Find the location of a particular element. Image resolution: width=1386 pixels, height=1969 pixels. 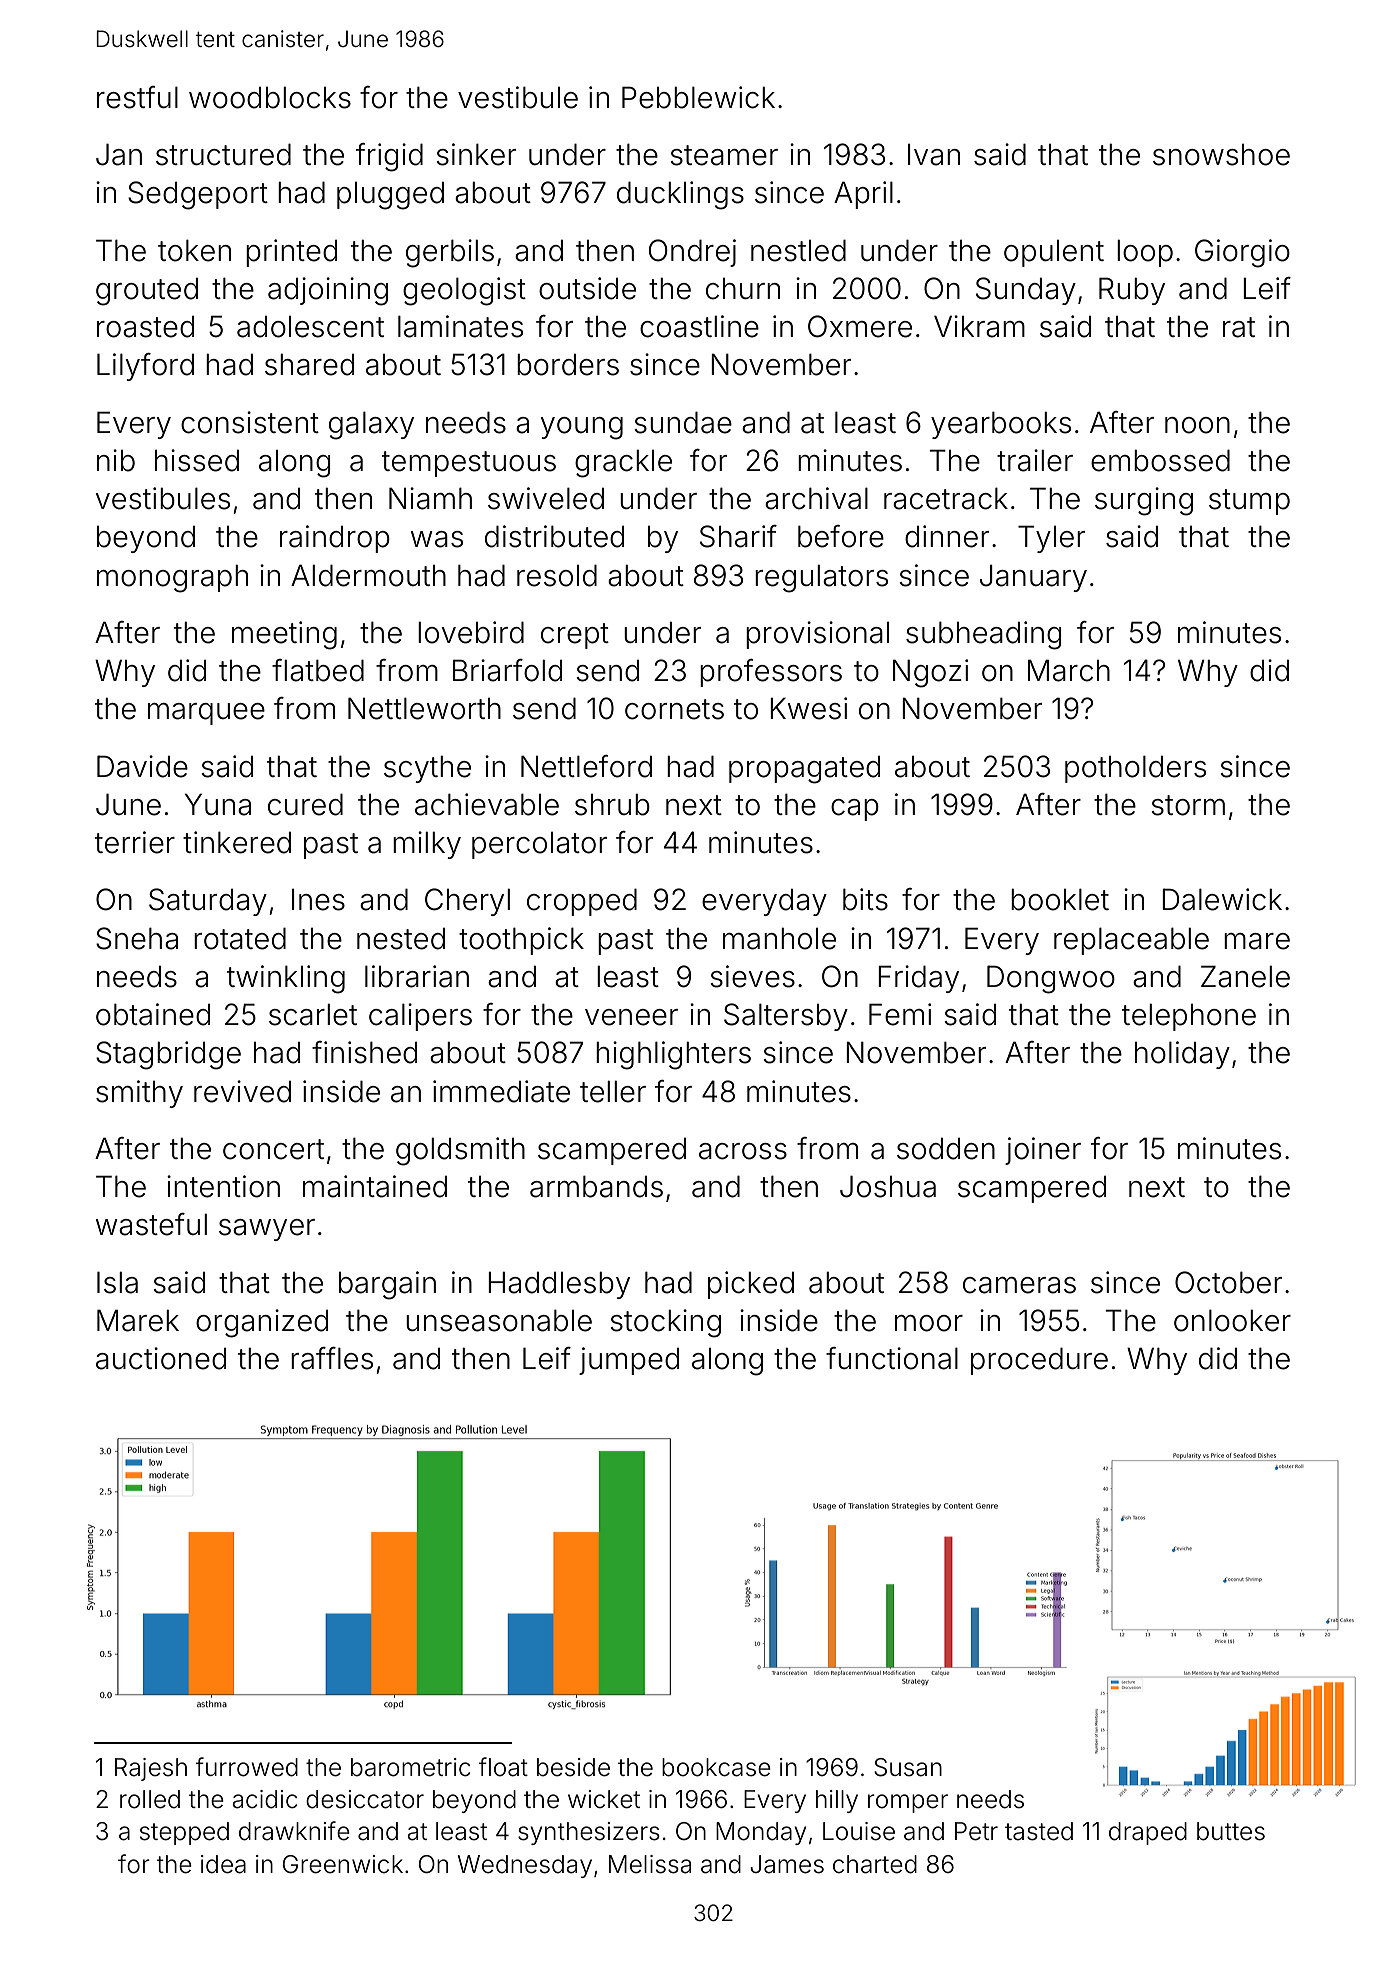

Vikram is located at coordinates (979, 326).
